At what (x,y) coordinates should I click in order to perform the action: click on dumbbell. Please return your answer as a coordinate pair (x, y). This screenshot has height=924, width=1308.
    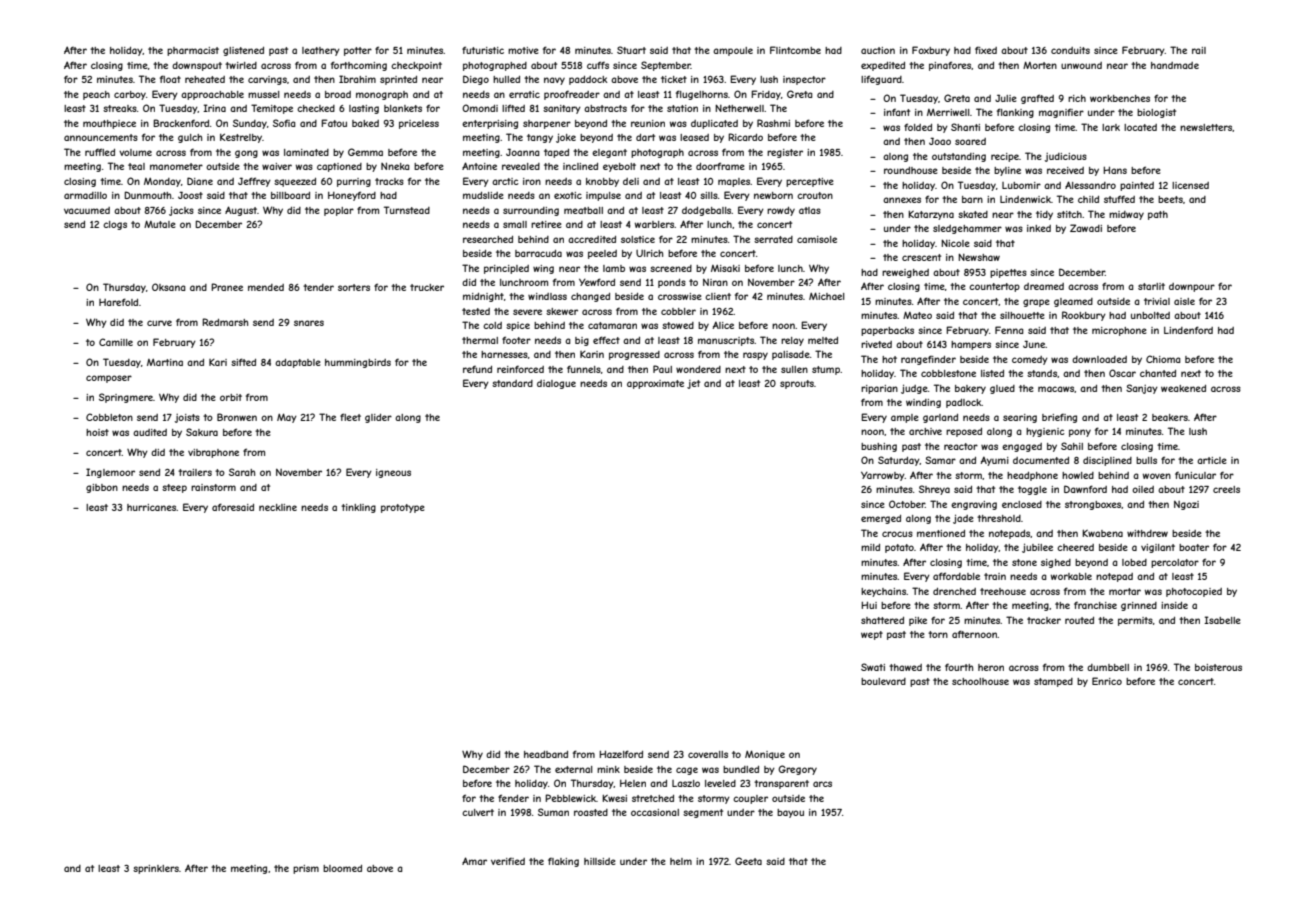
    Looking at the image, I should click on (1108, 667).
